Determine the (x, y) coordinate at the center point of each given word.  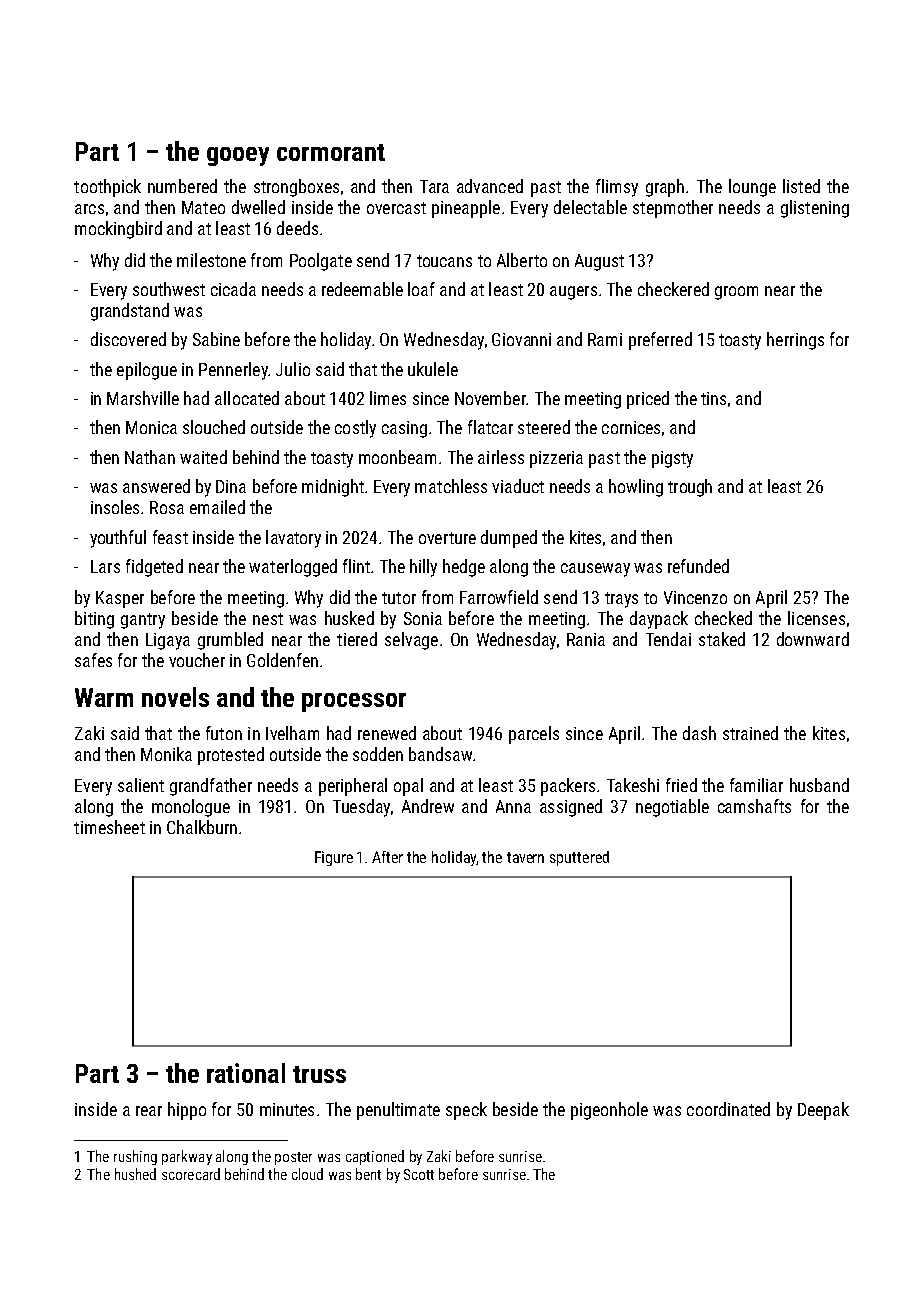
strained (750, 733)
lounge (752, 188)
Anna (513, 806)
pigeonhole (609, 1111)
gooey (238, 156)
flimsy (617, 188)
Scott (419, 1174)
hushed (135, 1174)
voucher (197, 660)
